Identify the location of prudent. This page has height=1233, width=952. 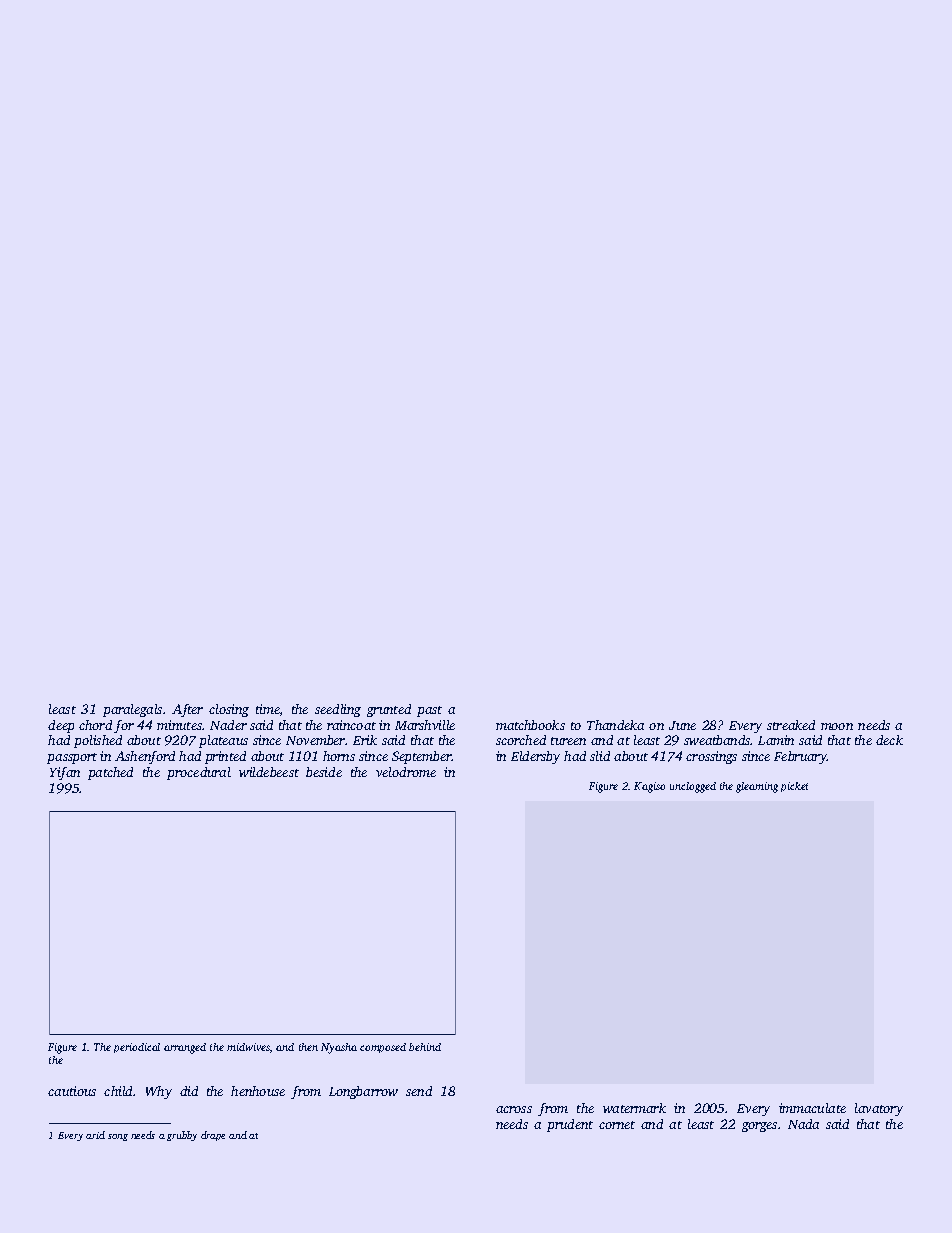
(570, 1125).
